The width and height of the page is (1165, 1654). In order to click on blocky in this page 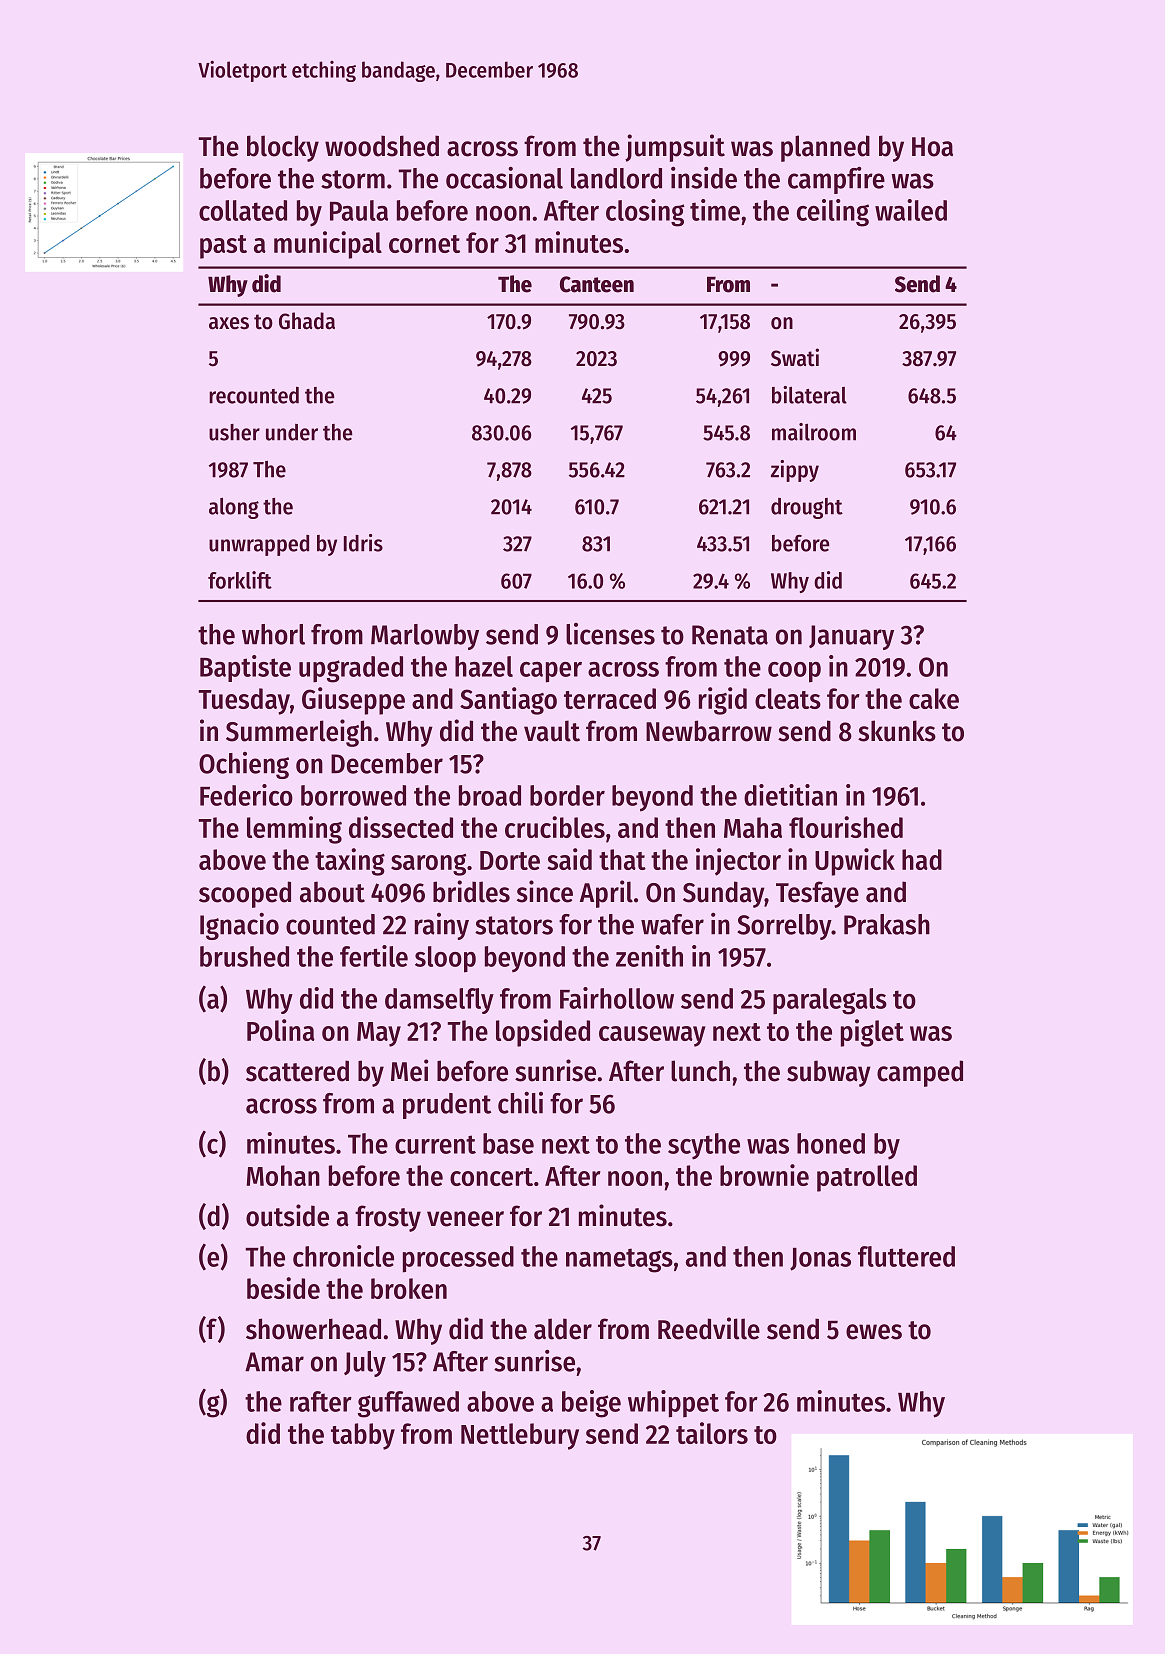, I will do `click(283, 148)`.
